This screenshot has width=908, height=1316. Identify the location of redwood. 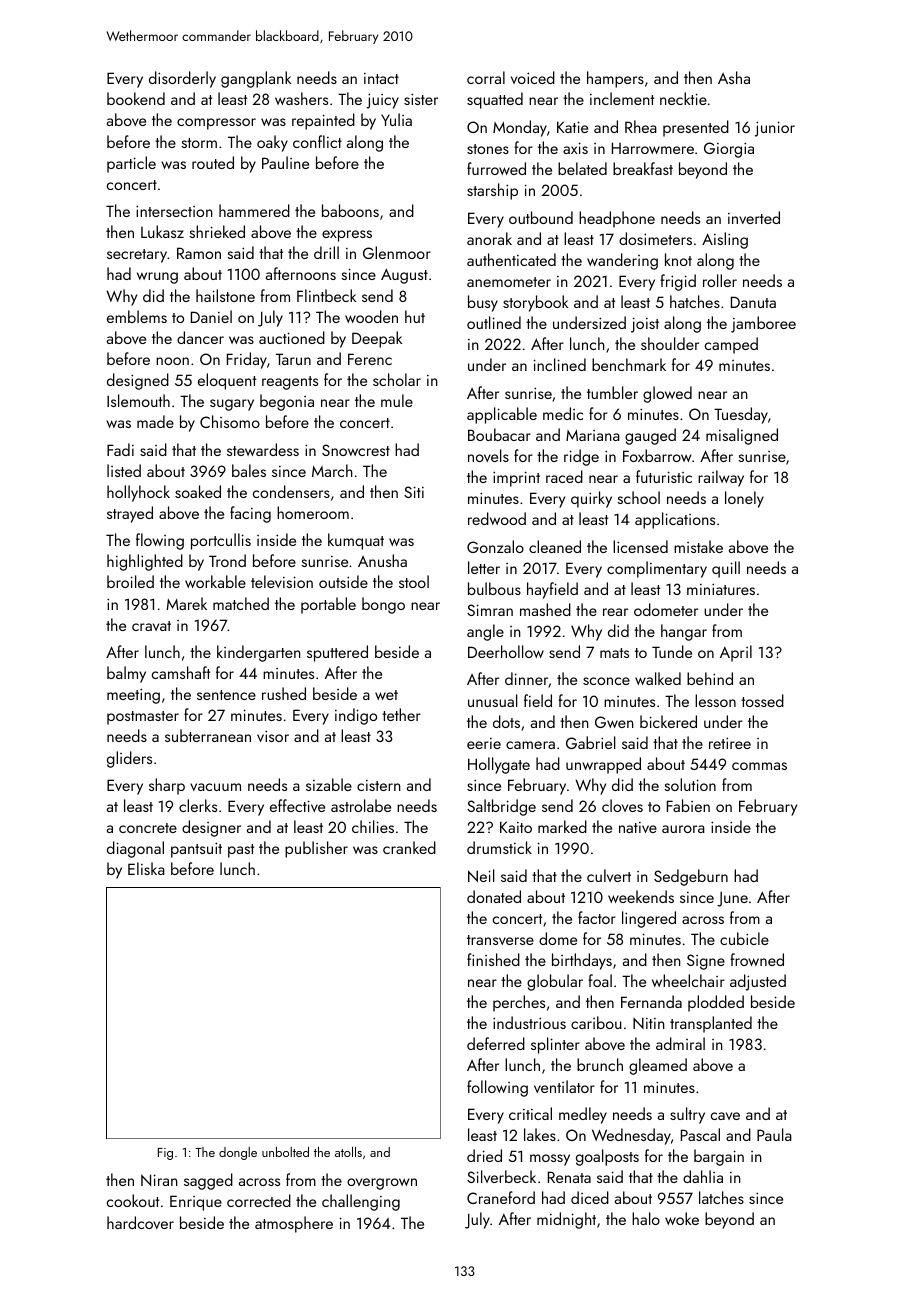
(497, 518).
